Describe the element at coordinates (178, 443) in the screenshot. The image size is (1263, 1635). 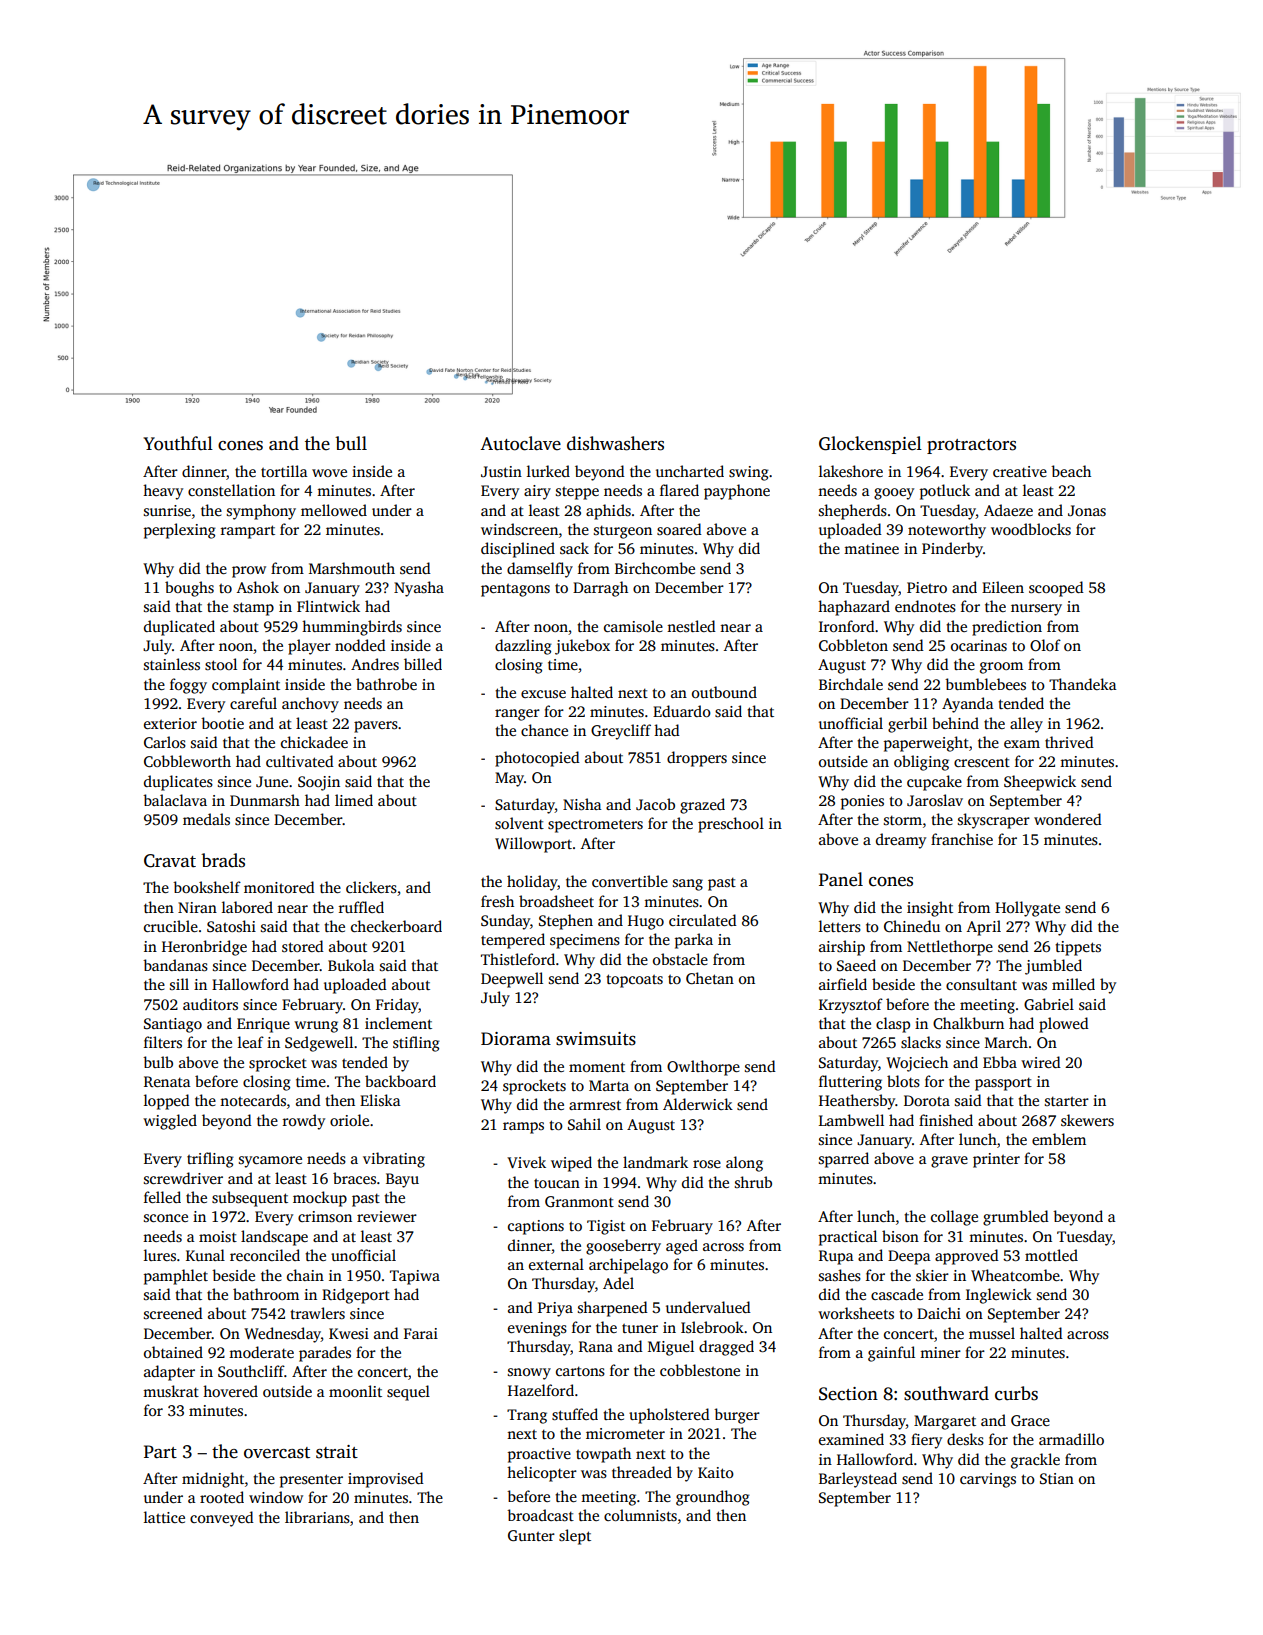
I see `Youthful` at that location.
